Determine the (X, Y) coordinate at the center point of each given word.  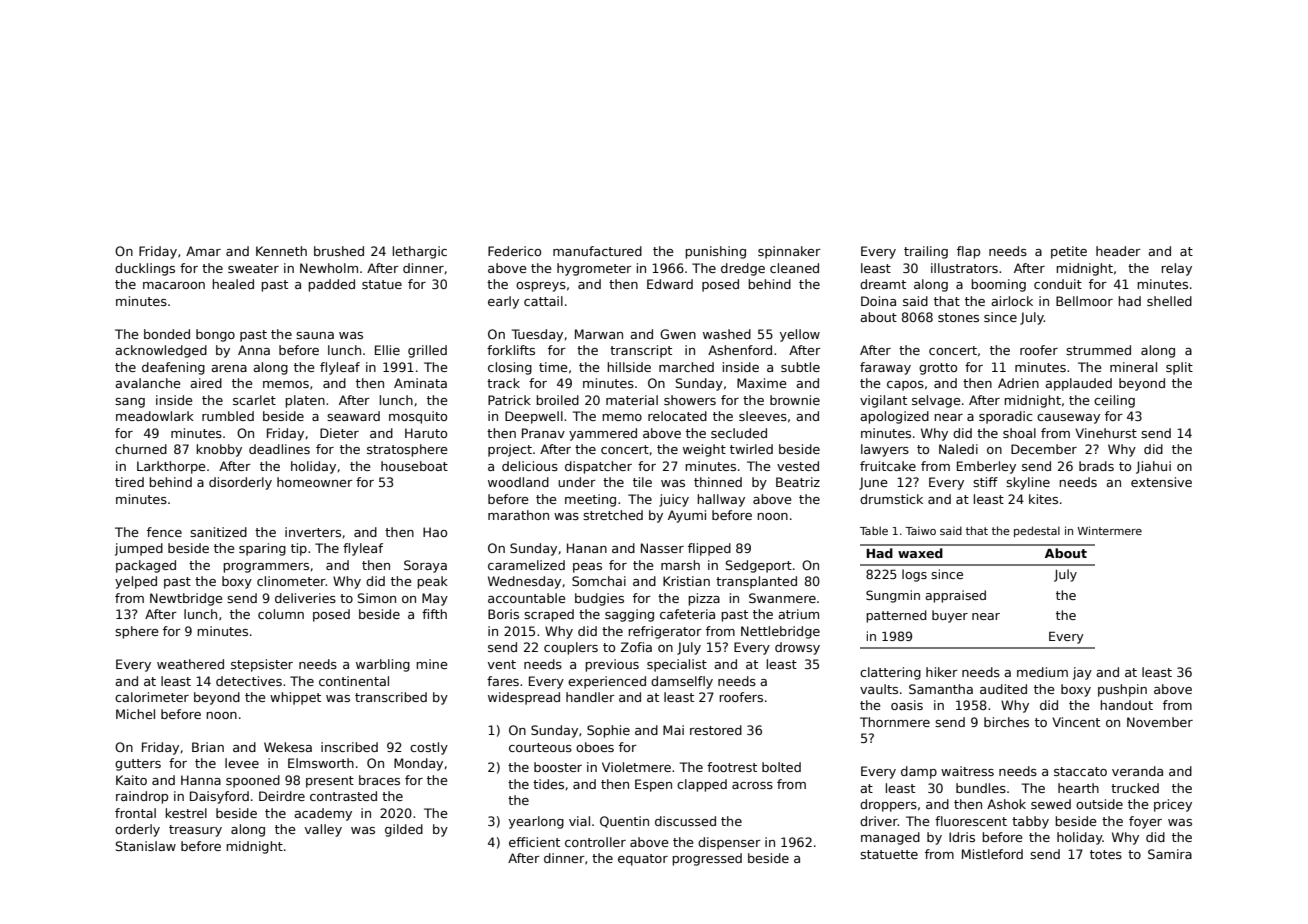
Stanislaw (146, 846)
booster (558, 767)
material (632, 400)
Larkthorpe (171, 467)
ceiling (1114, 401)
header (1118, 251)
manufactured (597, 251)
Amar (203, 251)
